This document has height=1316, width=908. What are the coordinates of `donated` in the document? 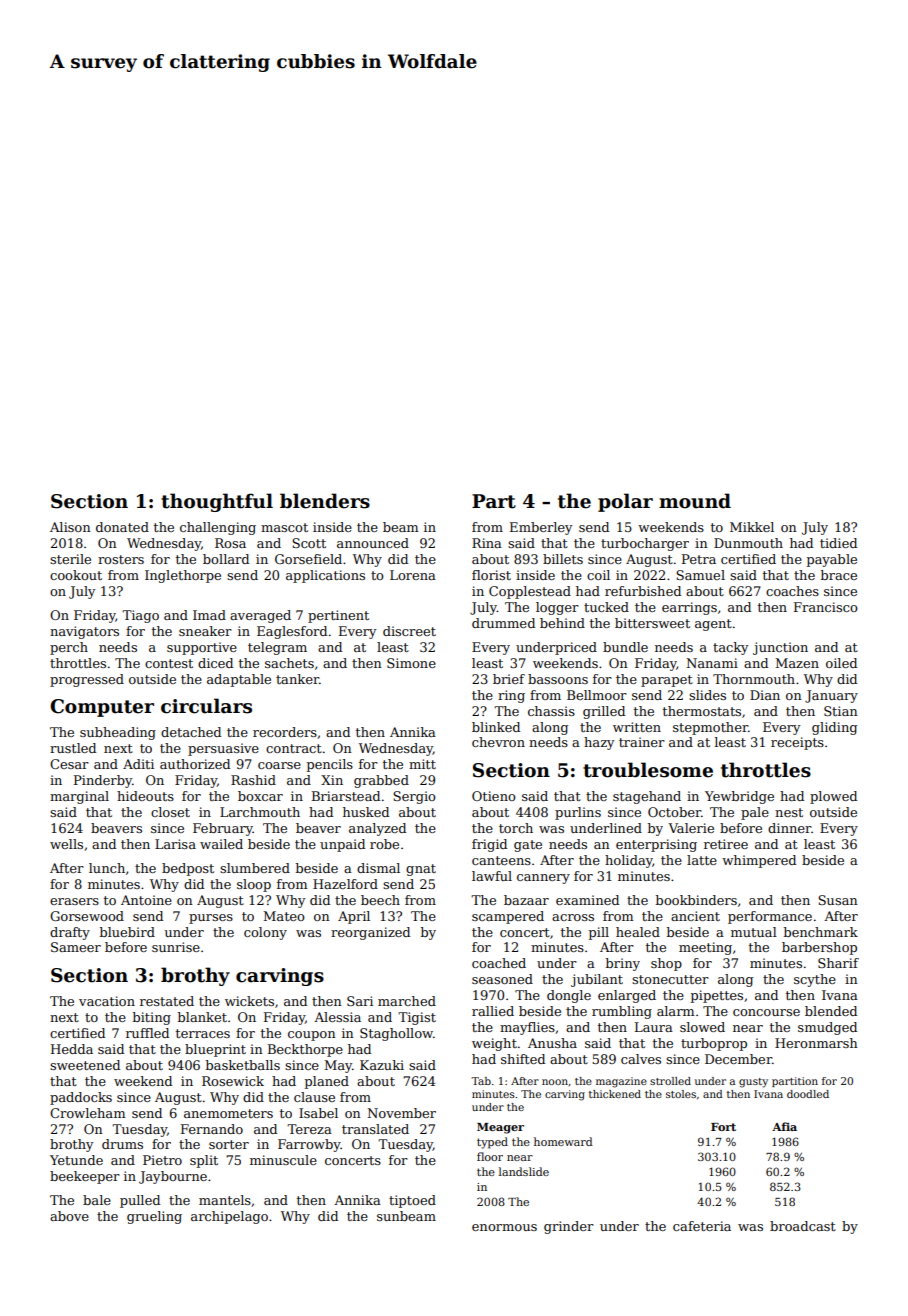 It's located at (122, 527).
